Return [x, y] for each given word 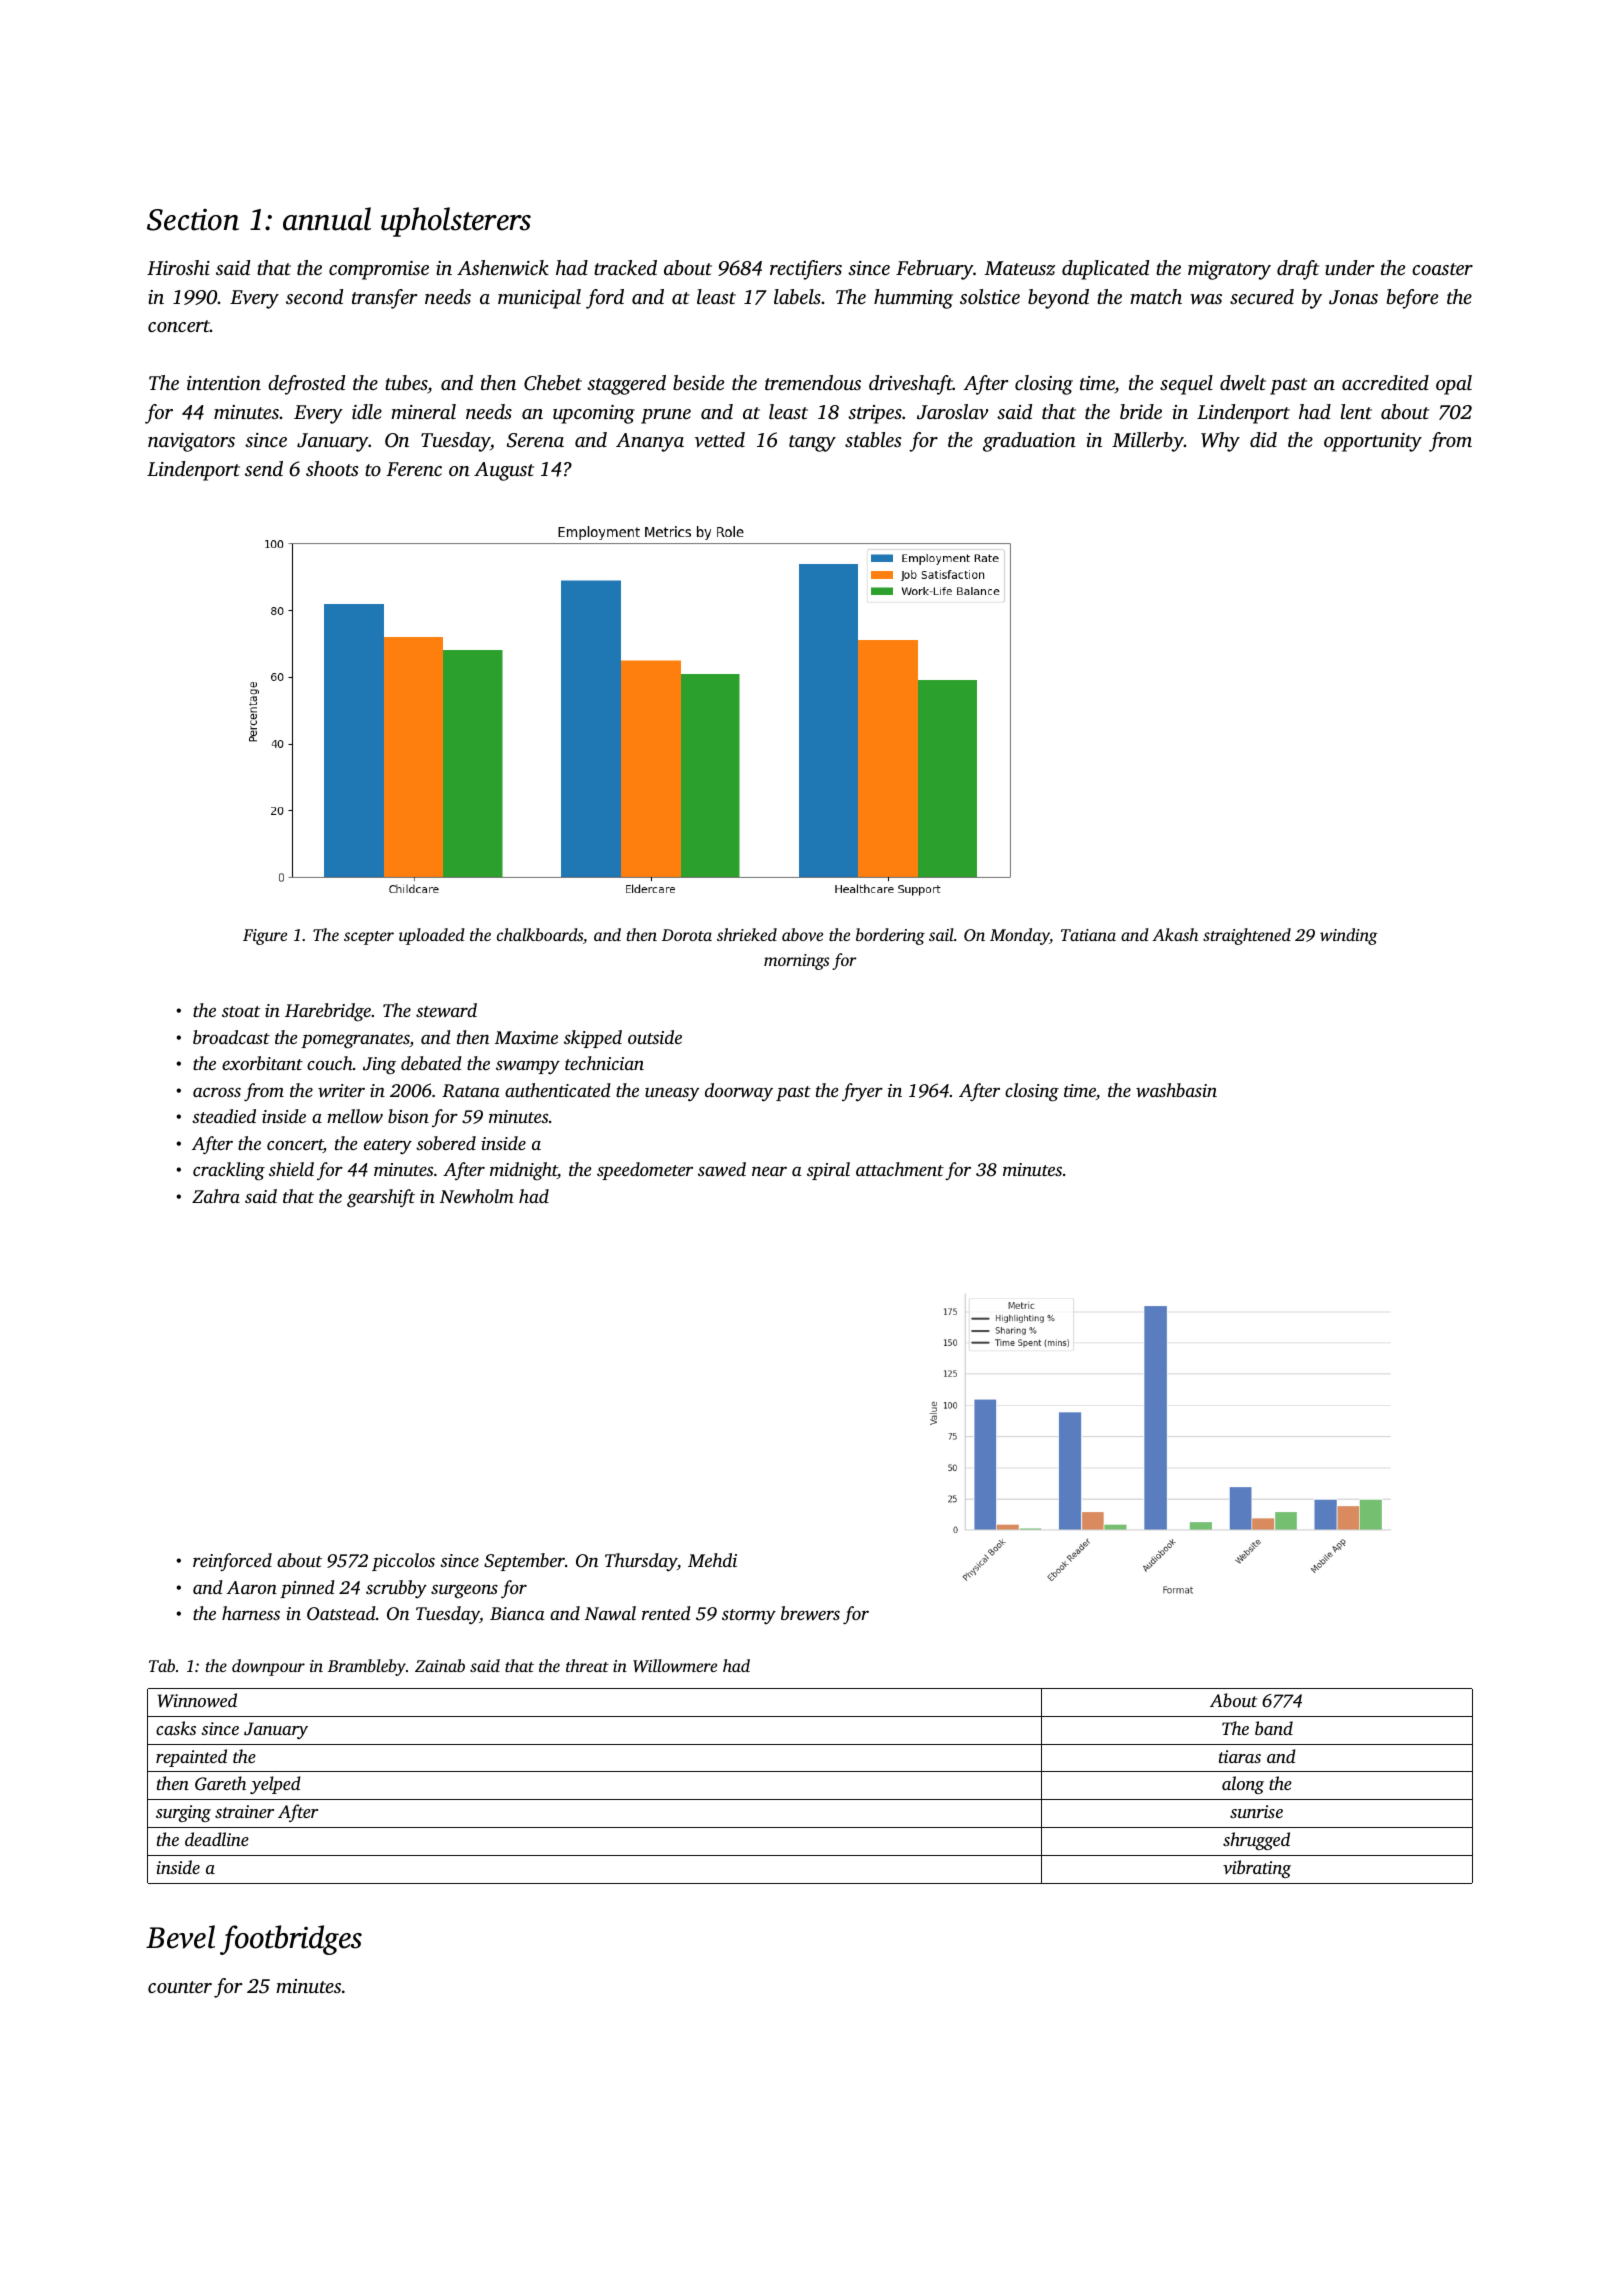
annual [327, 219]
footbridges [291, 1940]
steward [446, 1010]
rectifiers [806, 270]
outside [655, 1037]
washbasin [1176, 1090]
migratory [1229, 270]
